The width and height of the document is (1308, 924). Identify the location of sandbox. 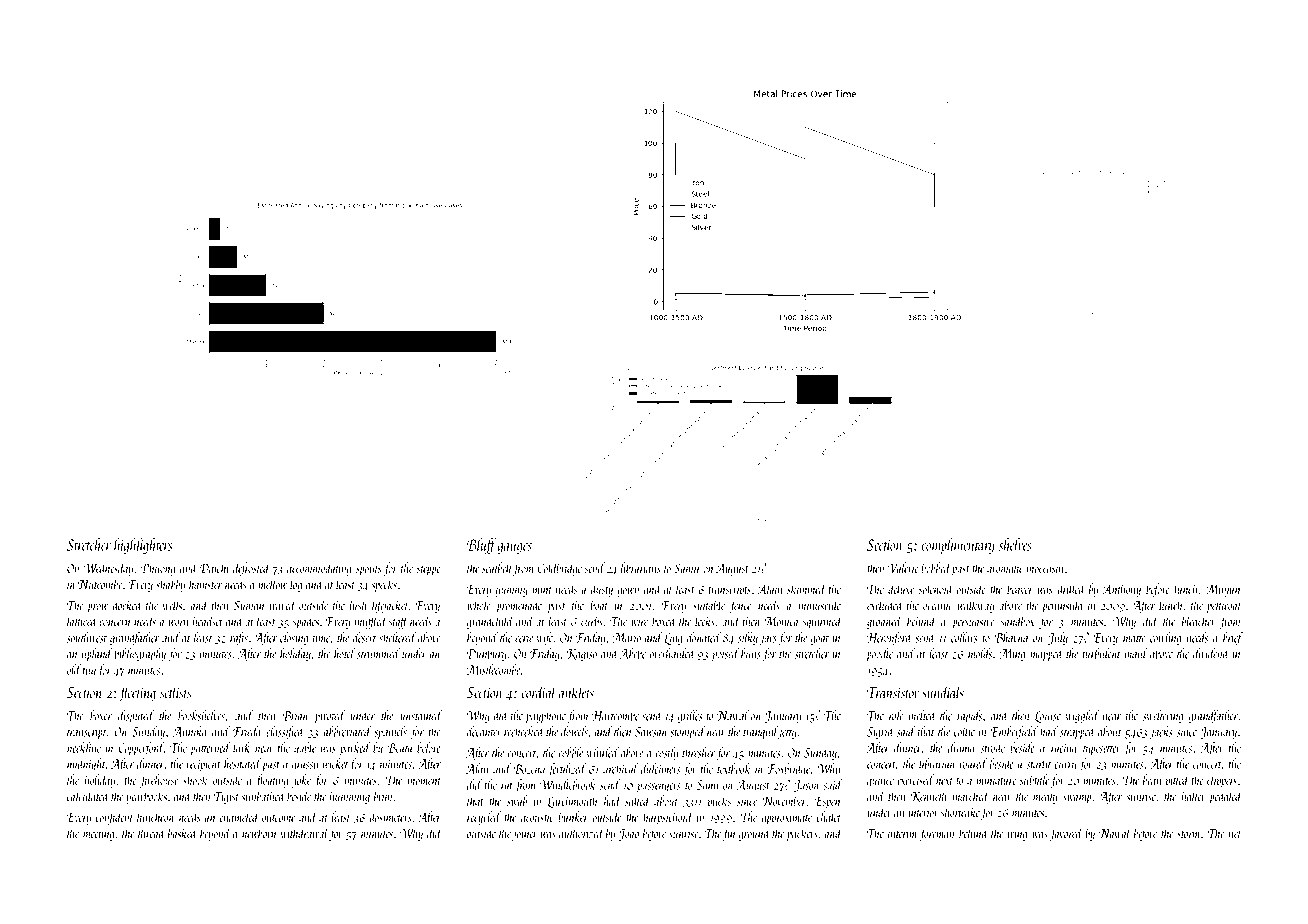
(1018, 621).
